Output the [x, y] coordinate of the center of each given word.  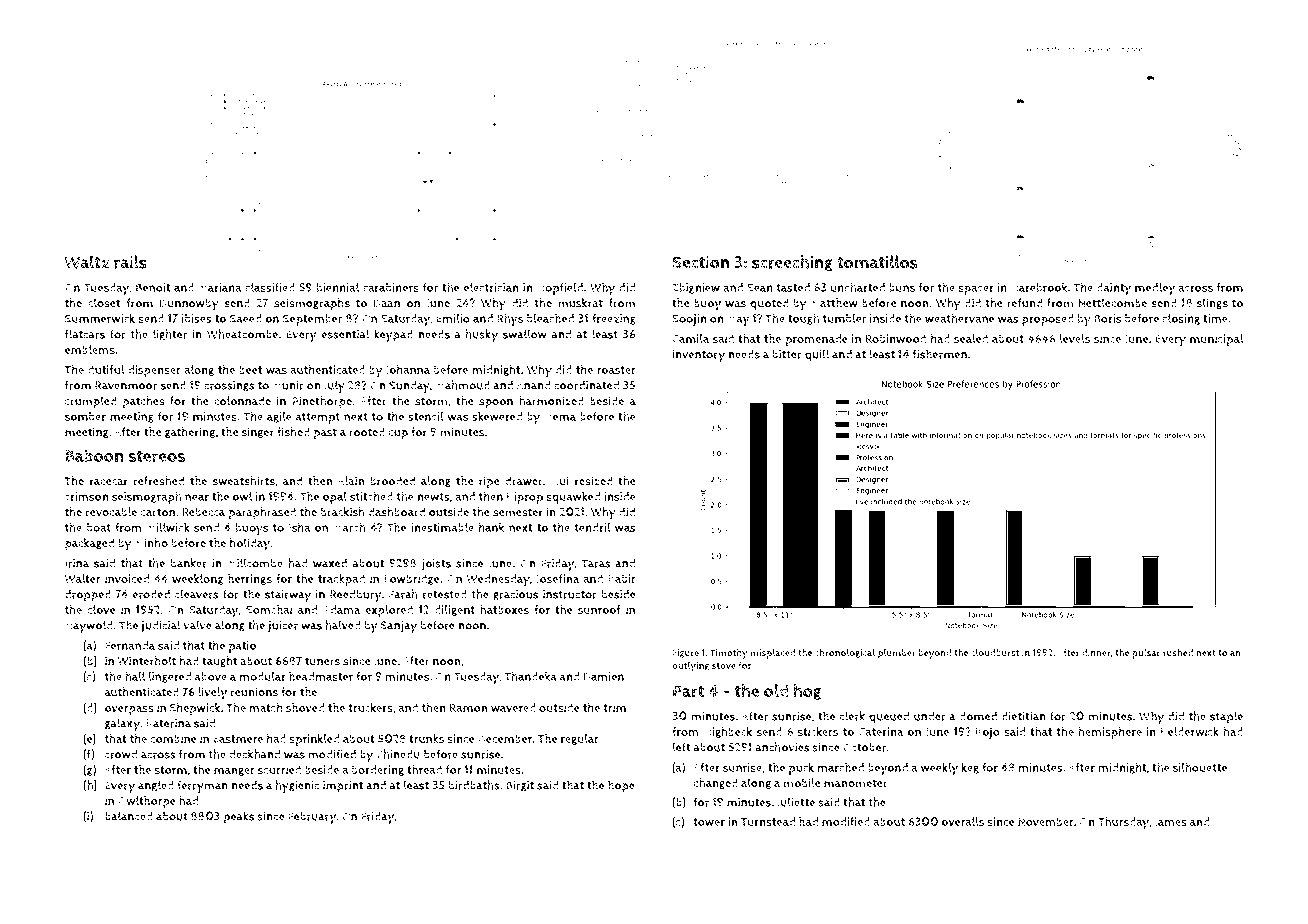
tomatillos [877, 262]
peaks [238, 817]
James [1170, 823]
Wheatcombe [242, 334]
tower [709, 822]
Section [701, 262]
